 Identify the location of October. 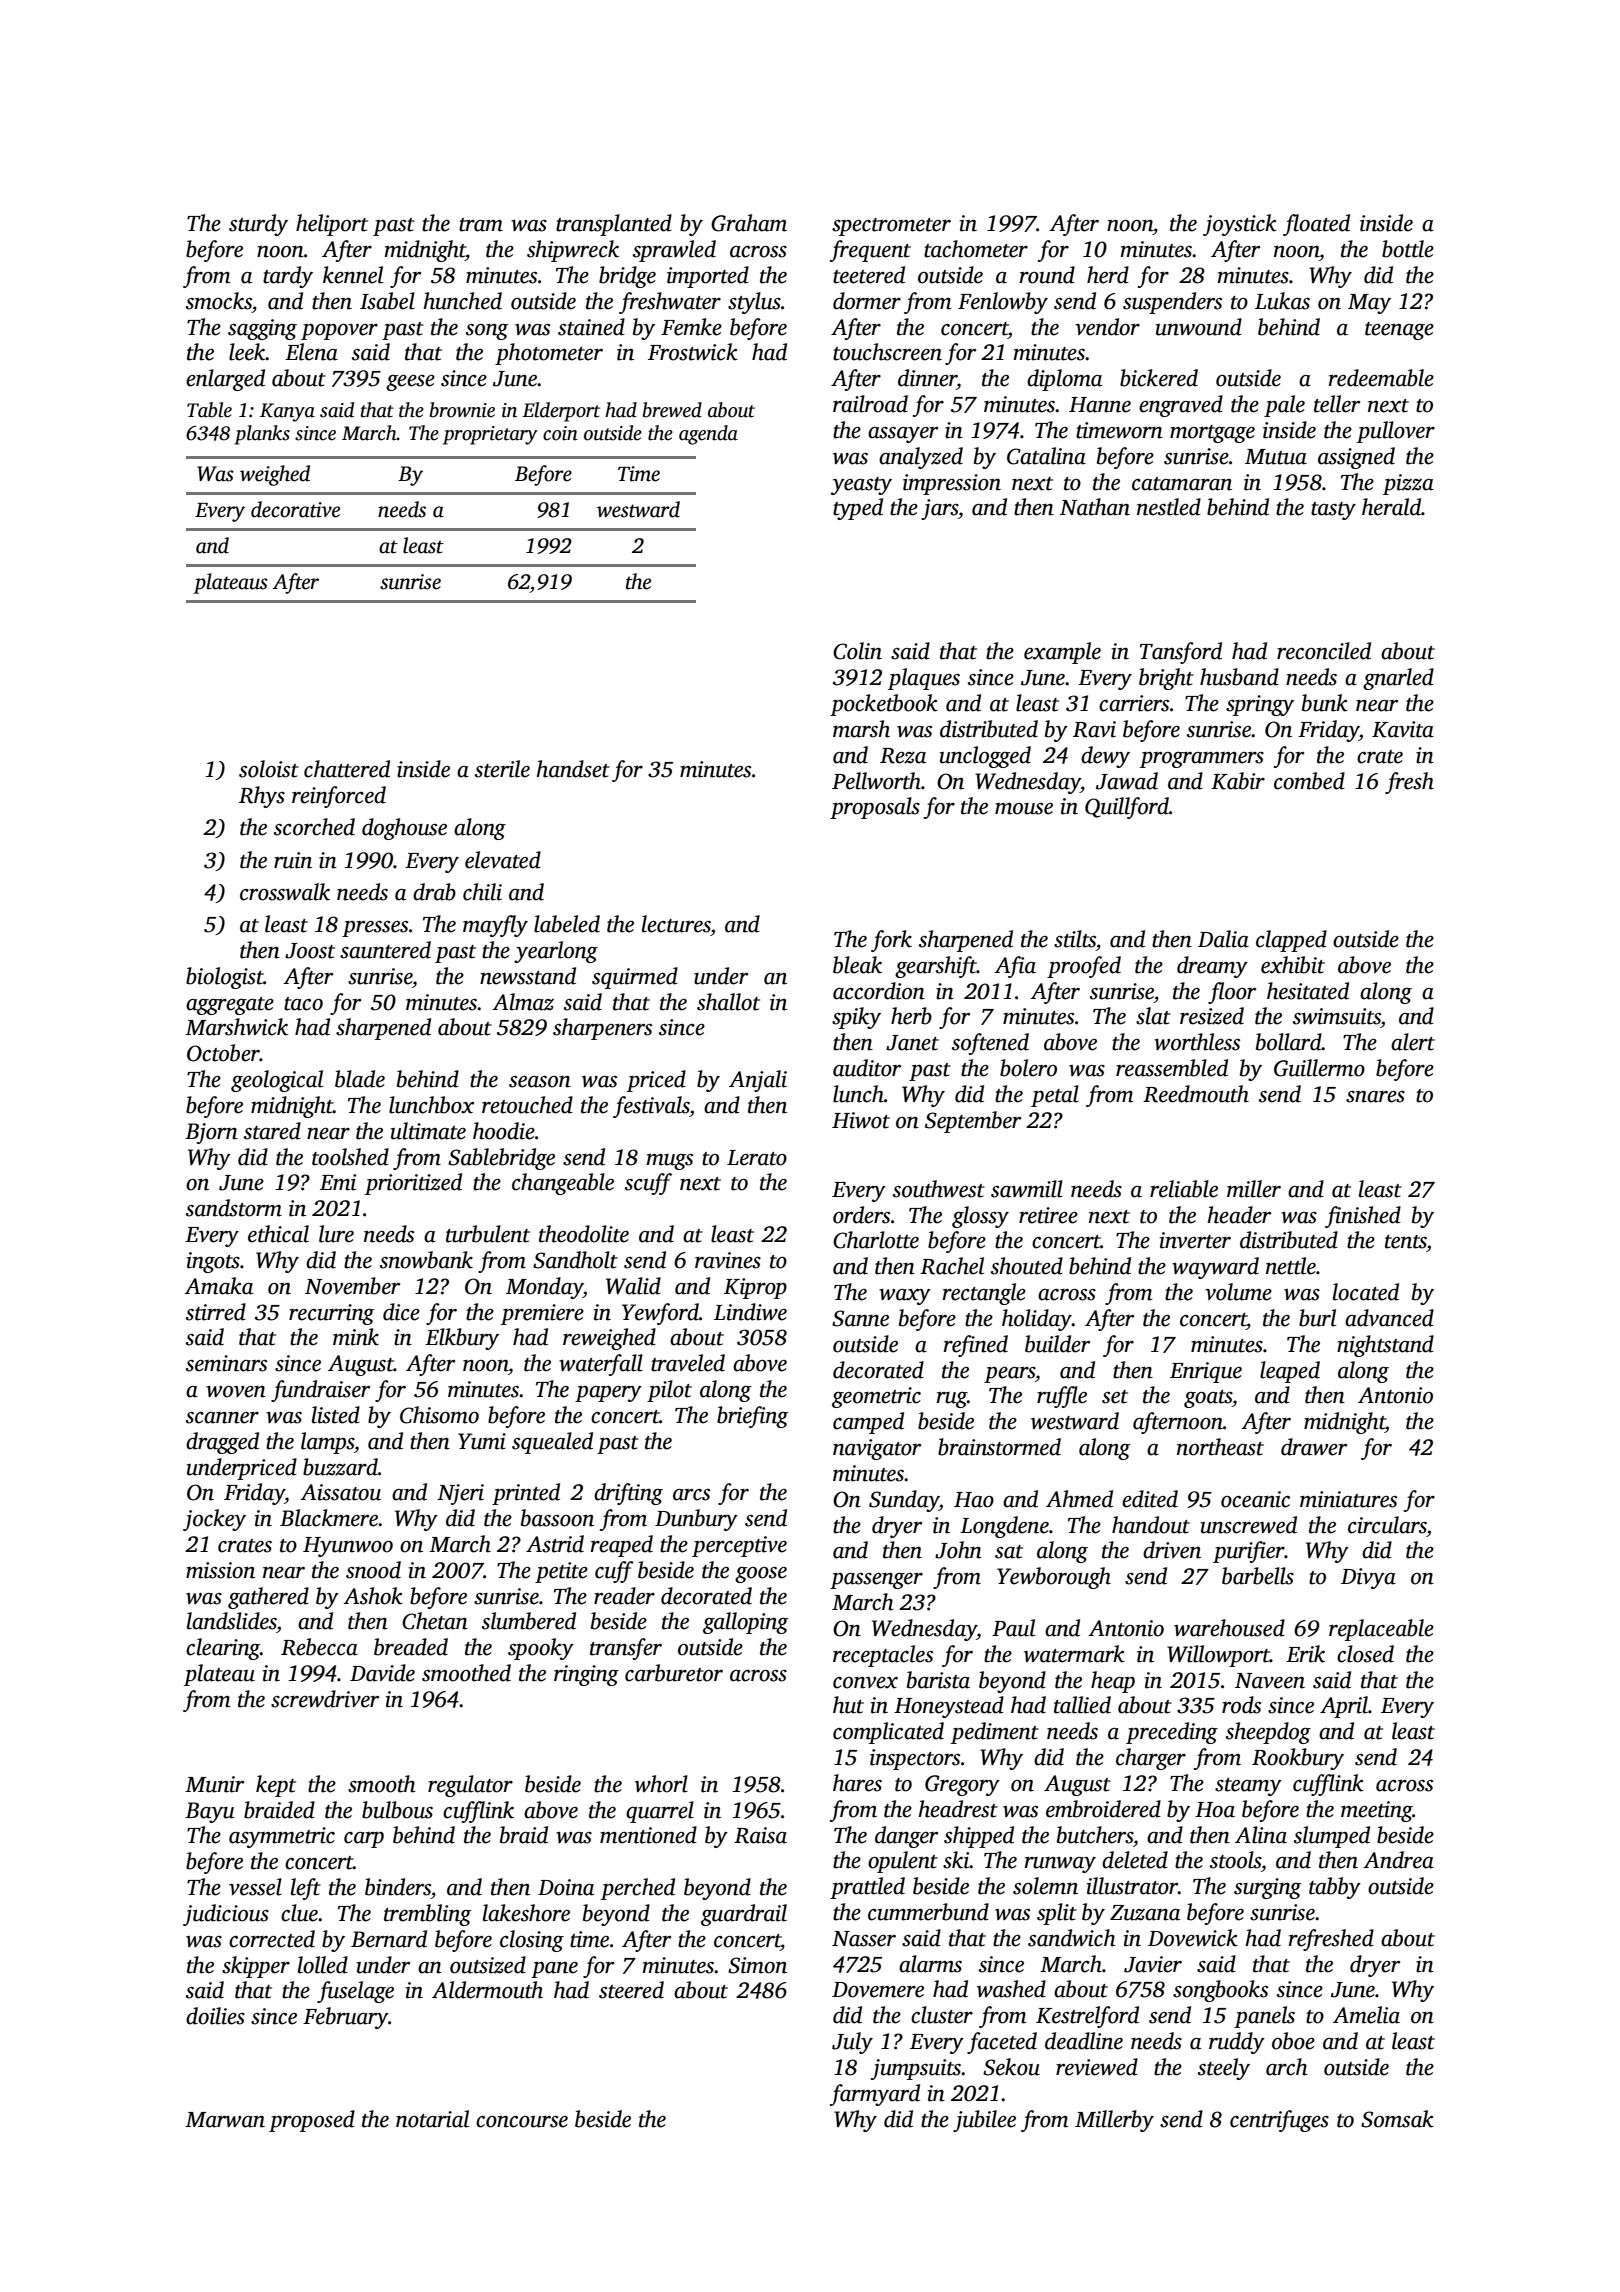
(223, 1053).
